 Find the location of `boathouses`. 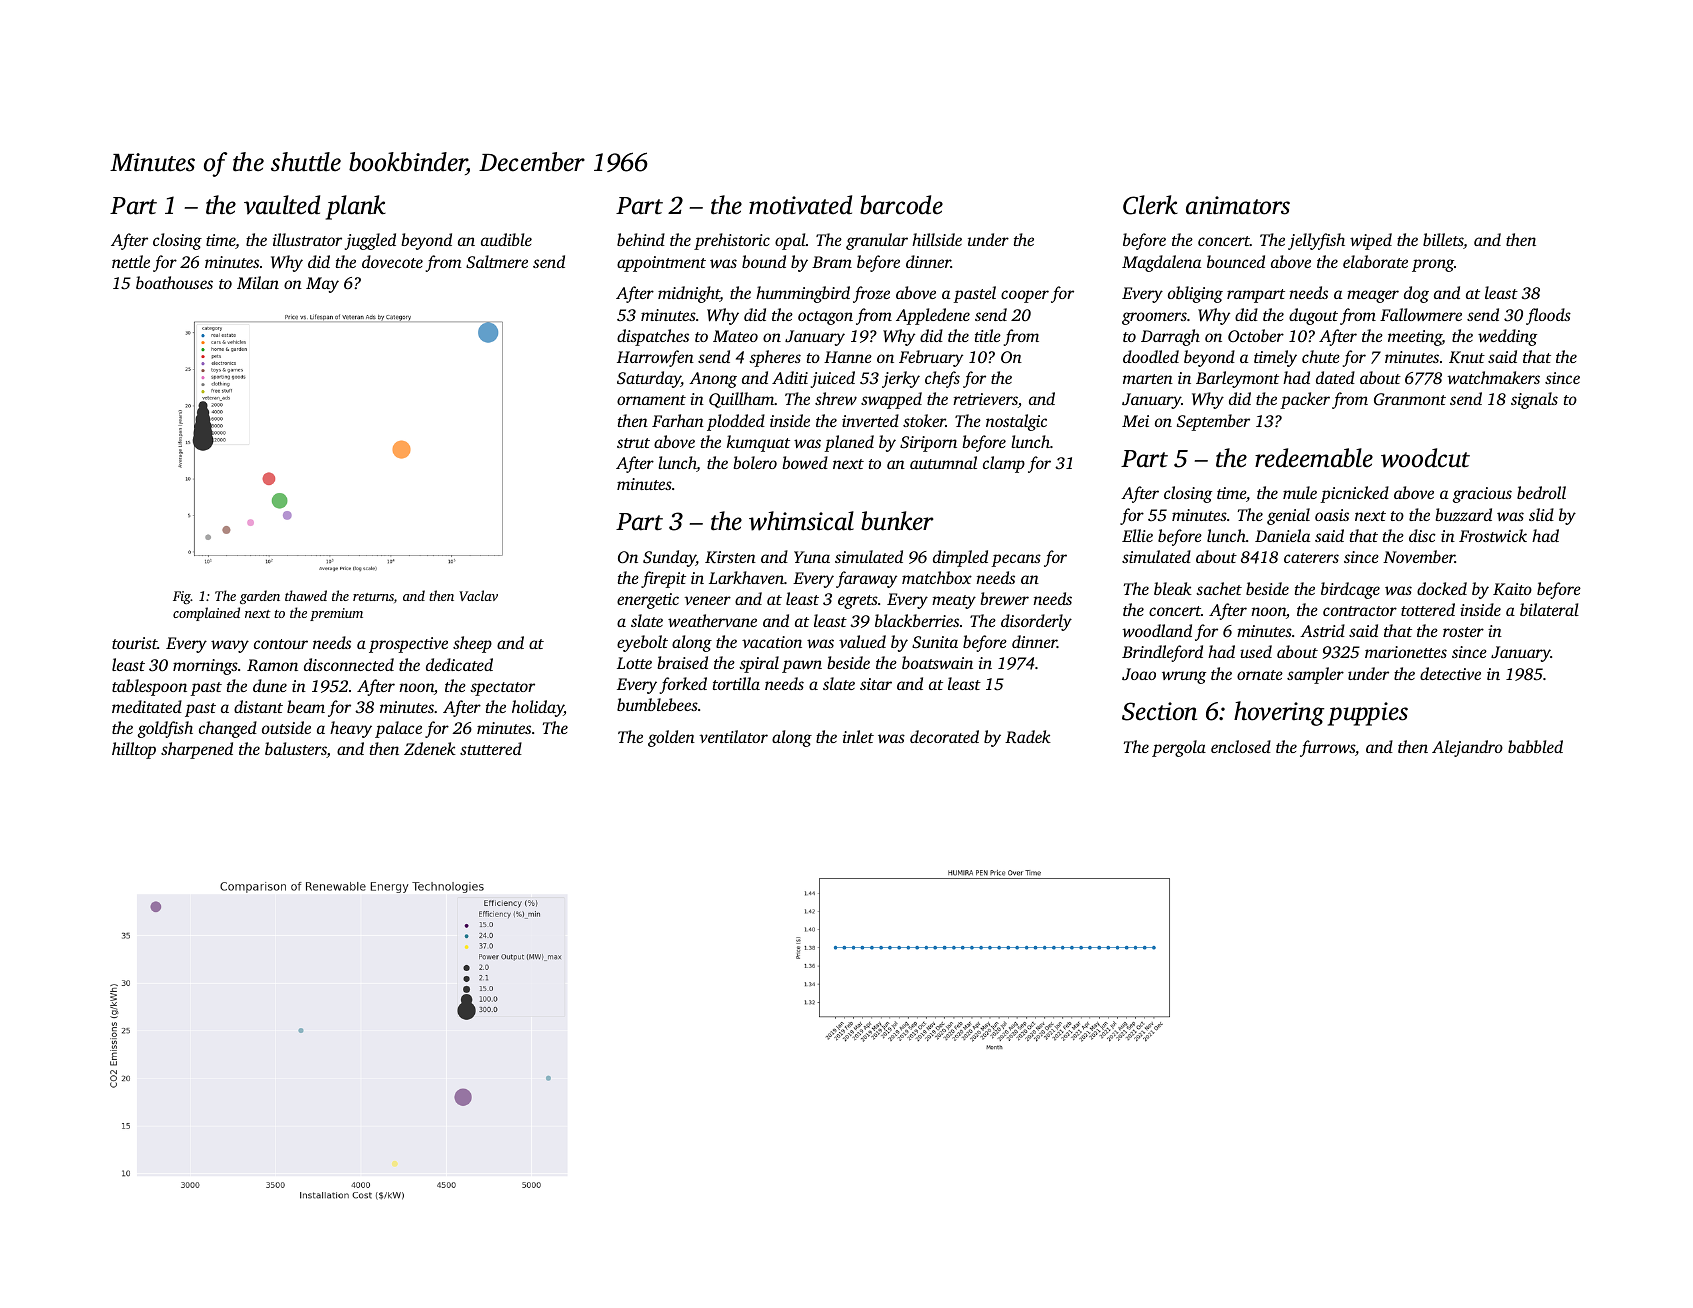

boathouses is located at coordinates (174, 282).
